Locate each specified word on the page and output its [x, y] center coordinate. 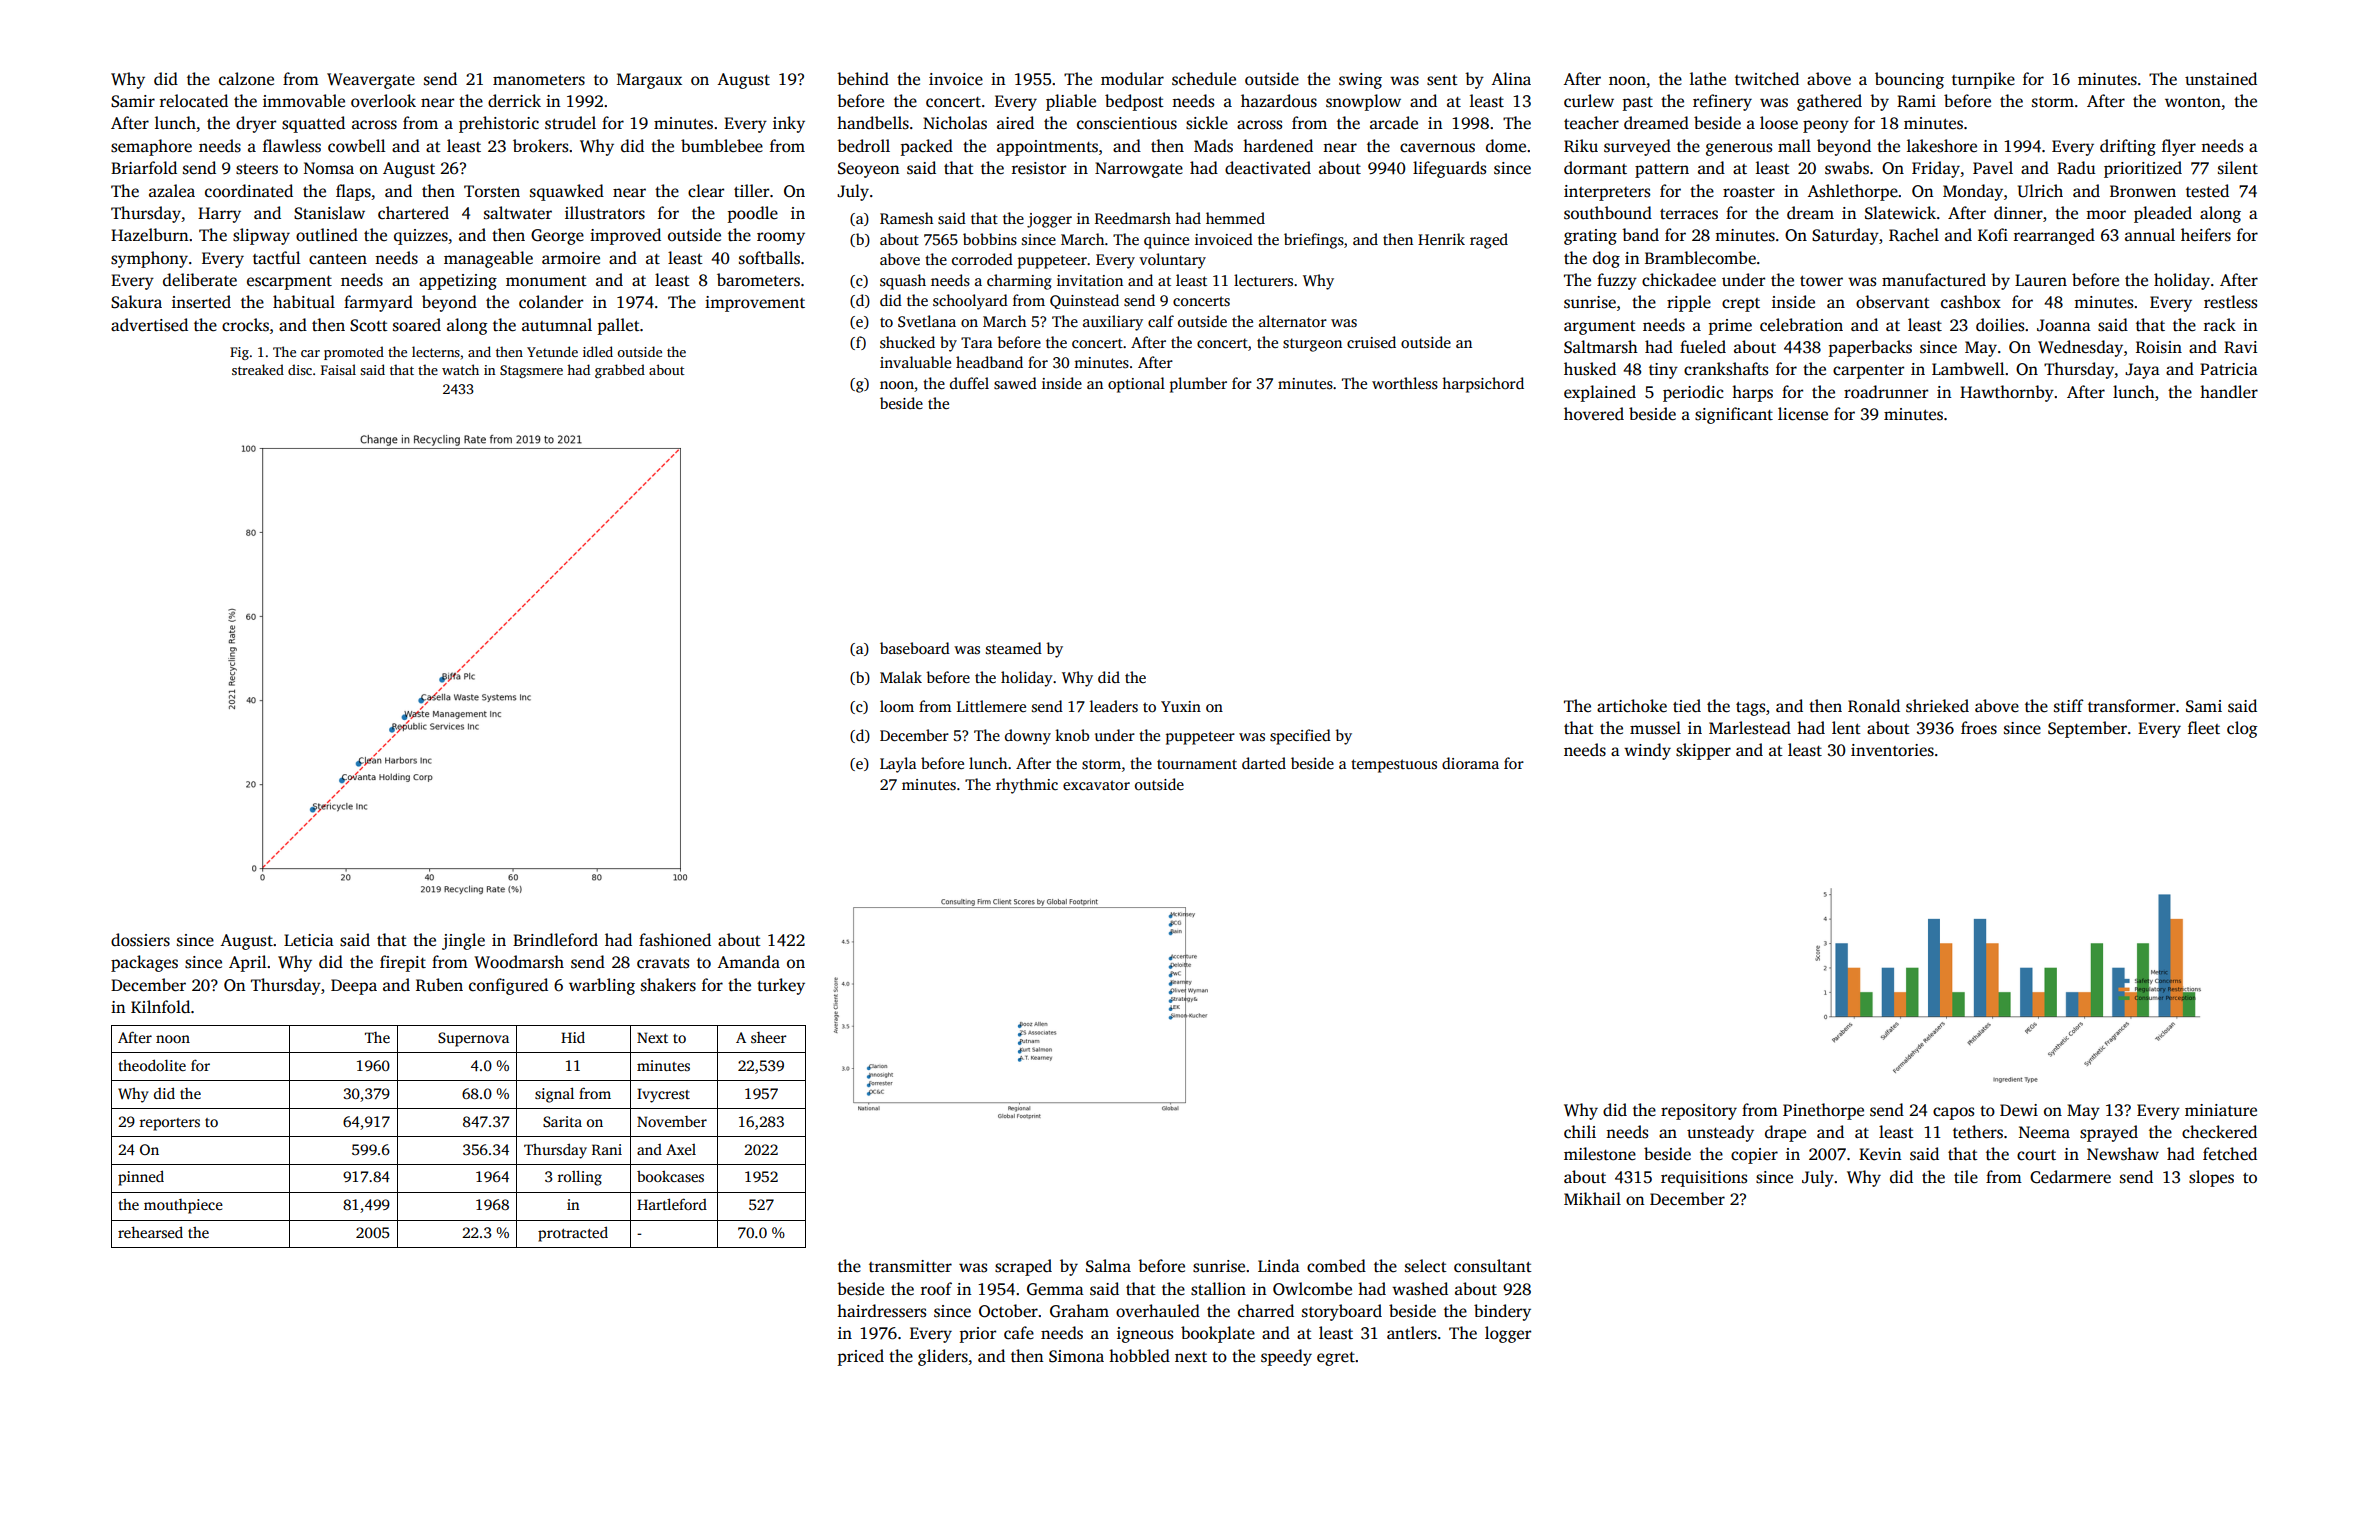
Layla [898, 765]
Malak [901, 677]
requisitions [1704, 1179]
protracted [573, 1234]
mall [1794, 145]
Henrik [1441, 239]
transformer [2131, 706]
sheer [768, 1037]
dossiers [140, 940]
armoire [571, 258]
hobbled [1139, 1356]
